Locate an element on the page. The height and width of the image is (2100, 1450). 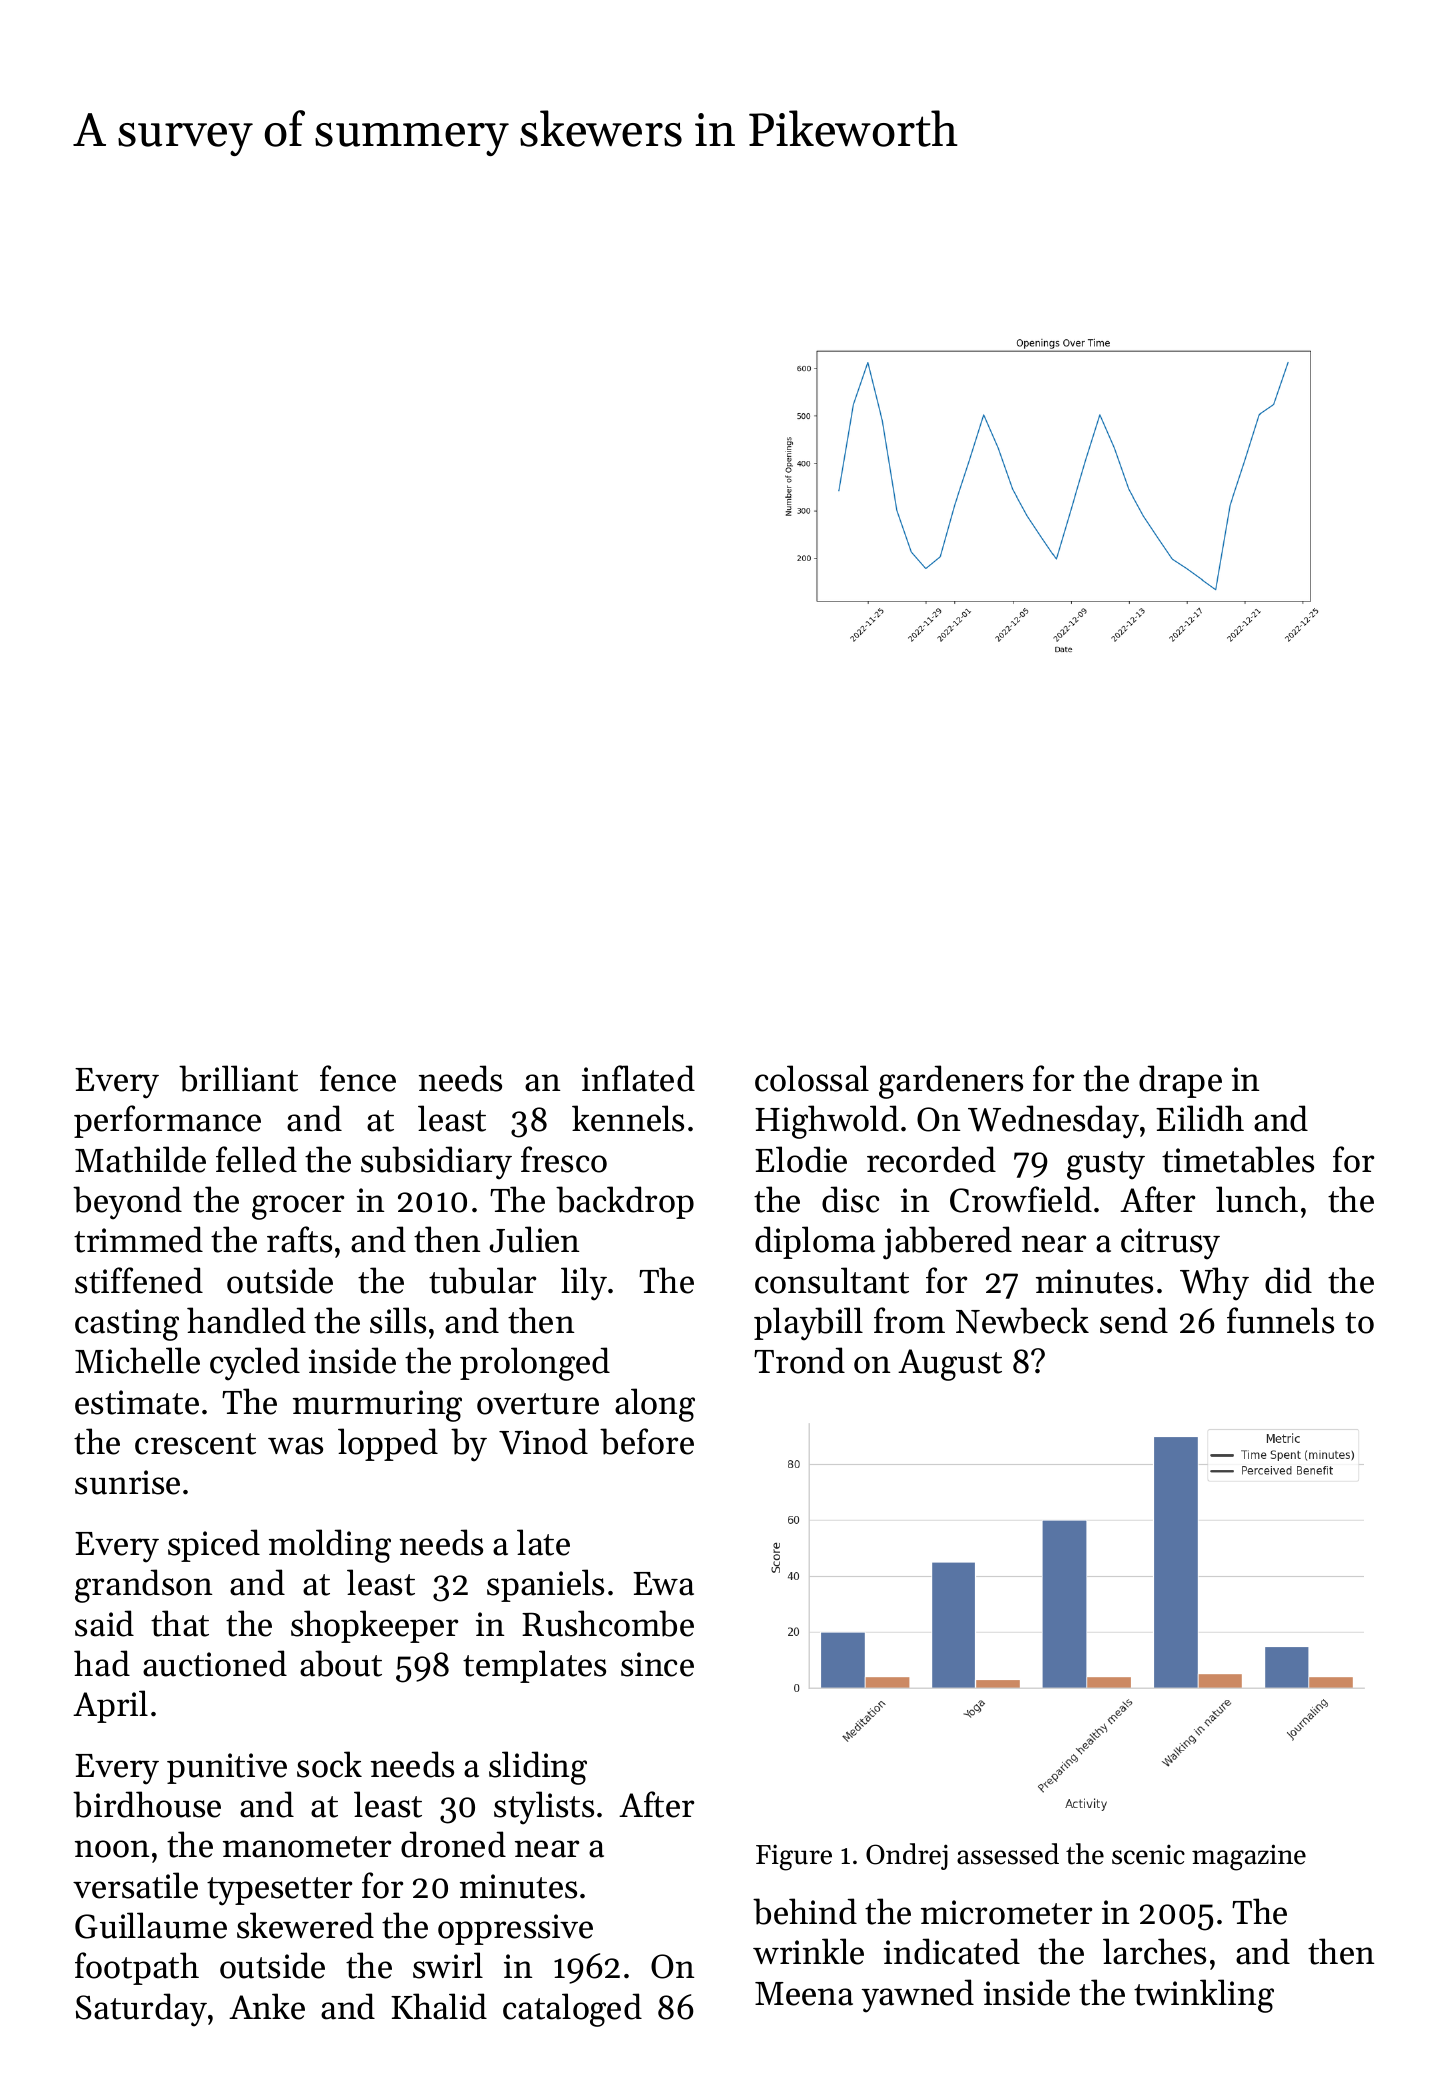
cataloged is located at coordinates (572, 2010).
